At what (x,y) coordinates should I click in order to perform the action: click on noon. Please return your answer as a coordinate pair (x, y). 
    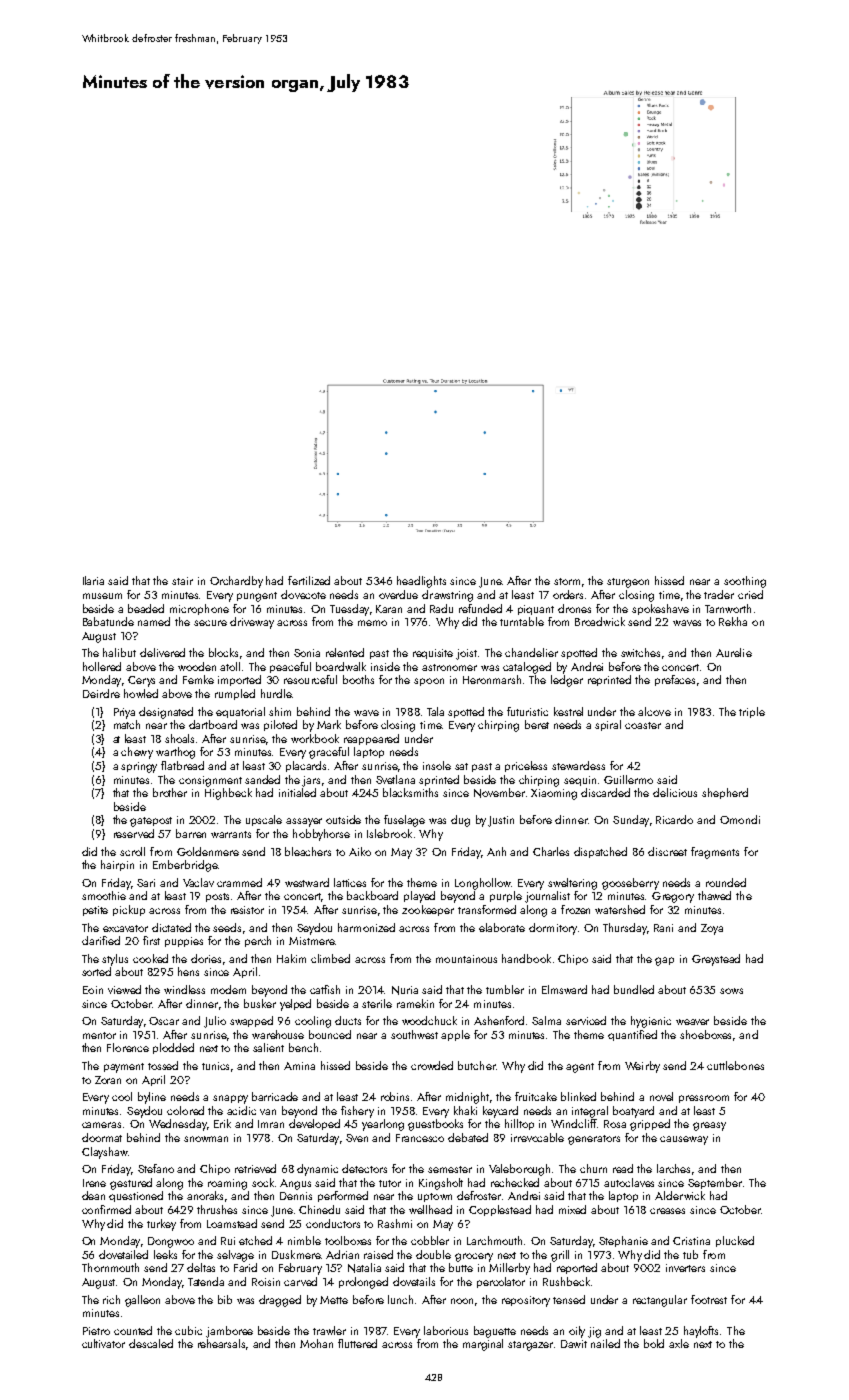
    Looking at the image, I should click on (462, 1301).
